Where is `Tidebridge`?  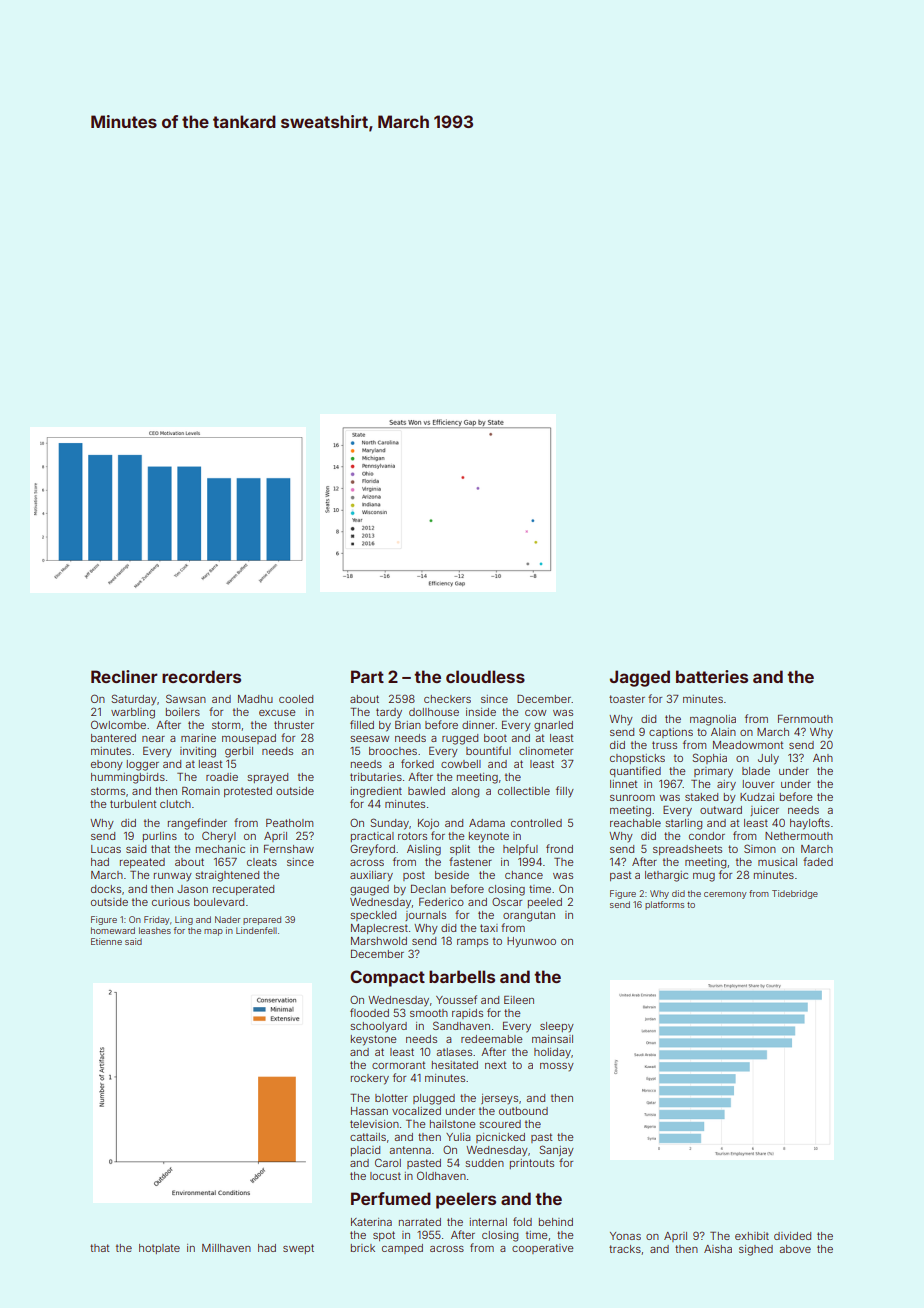 Tidebridge is located at coordinates (795, 894).
